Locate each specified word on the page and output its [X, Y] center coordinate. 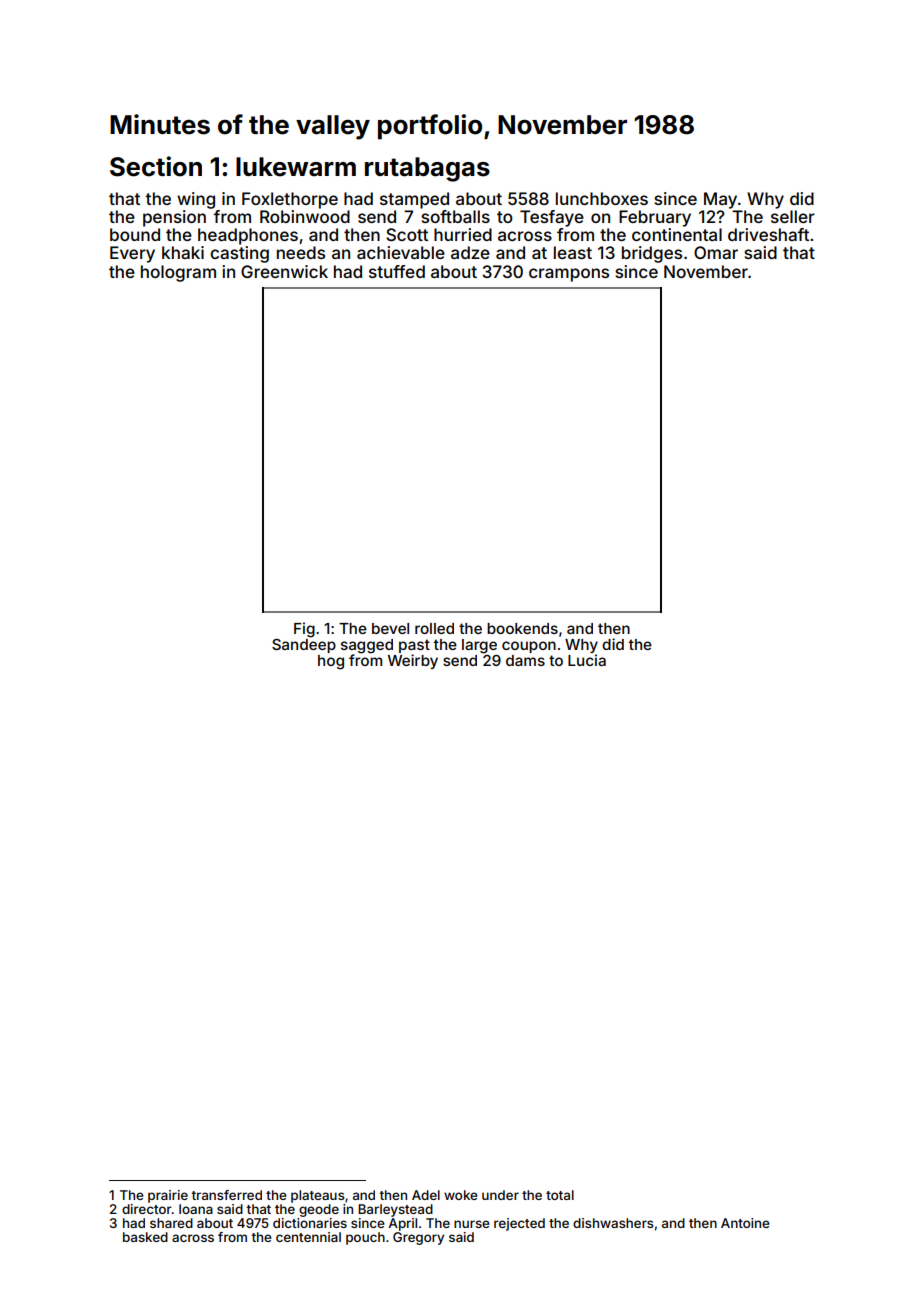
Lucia [587, 660]
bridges [652, 254]
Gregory [418, 1238]
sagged [367, 646]
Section [156, 166]
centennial [308, 1237]
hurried [463, 234]
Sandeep [304, 646]
